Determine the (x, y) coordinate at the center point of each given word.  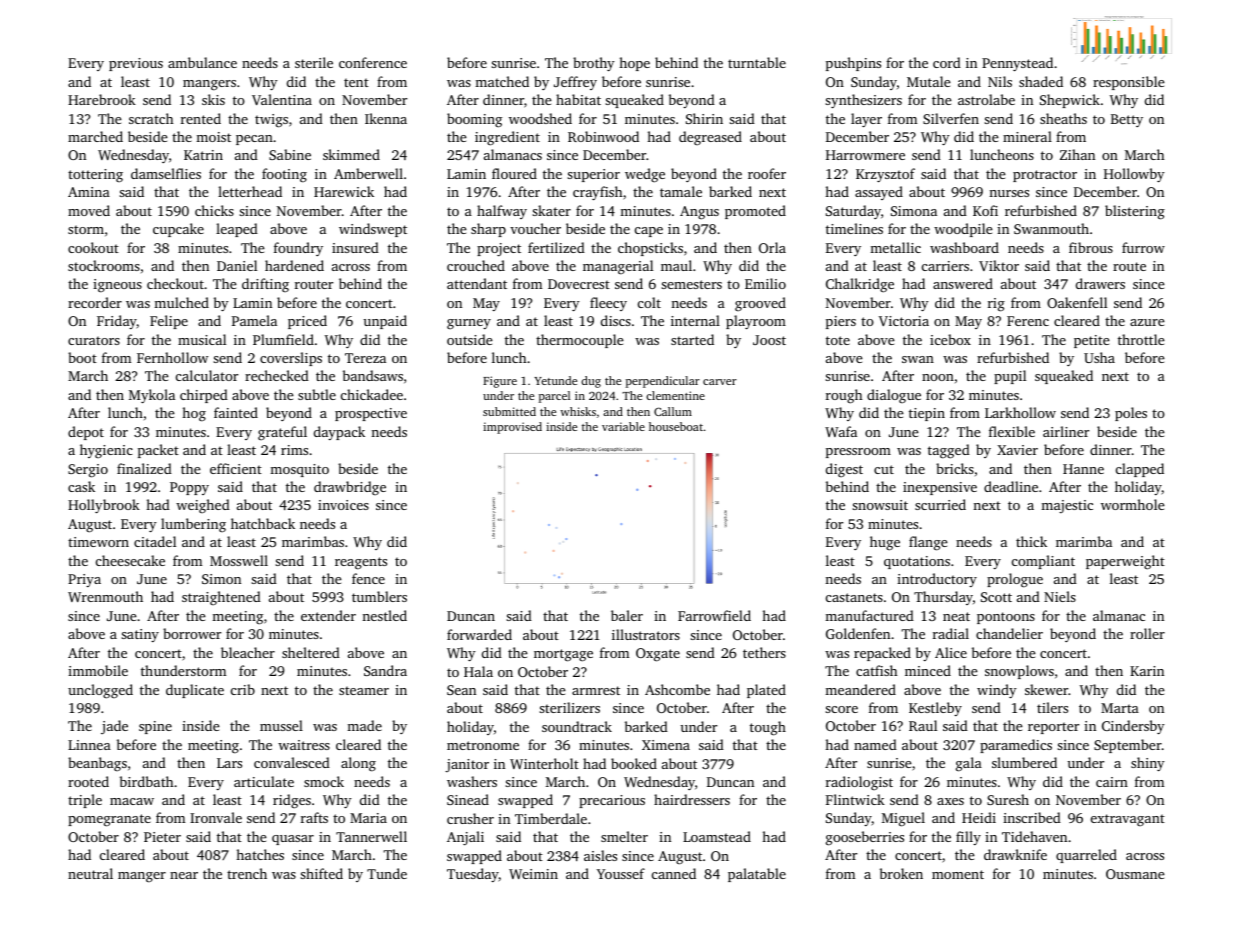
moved (89, 210)
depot (86, 433)
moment (958, 874)
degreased (710, 138)
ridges (292, 801)
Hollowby (1134, 175)
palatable (757, 875)
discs (616, 320)
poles (1131, 414)
